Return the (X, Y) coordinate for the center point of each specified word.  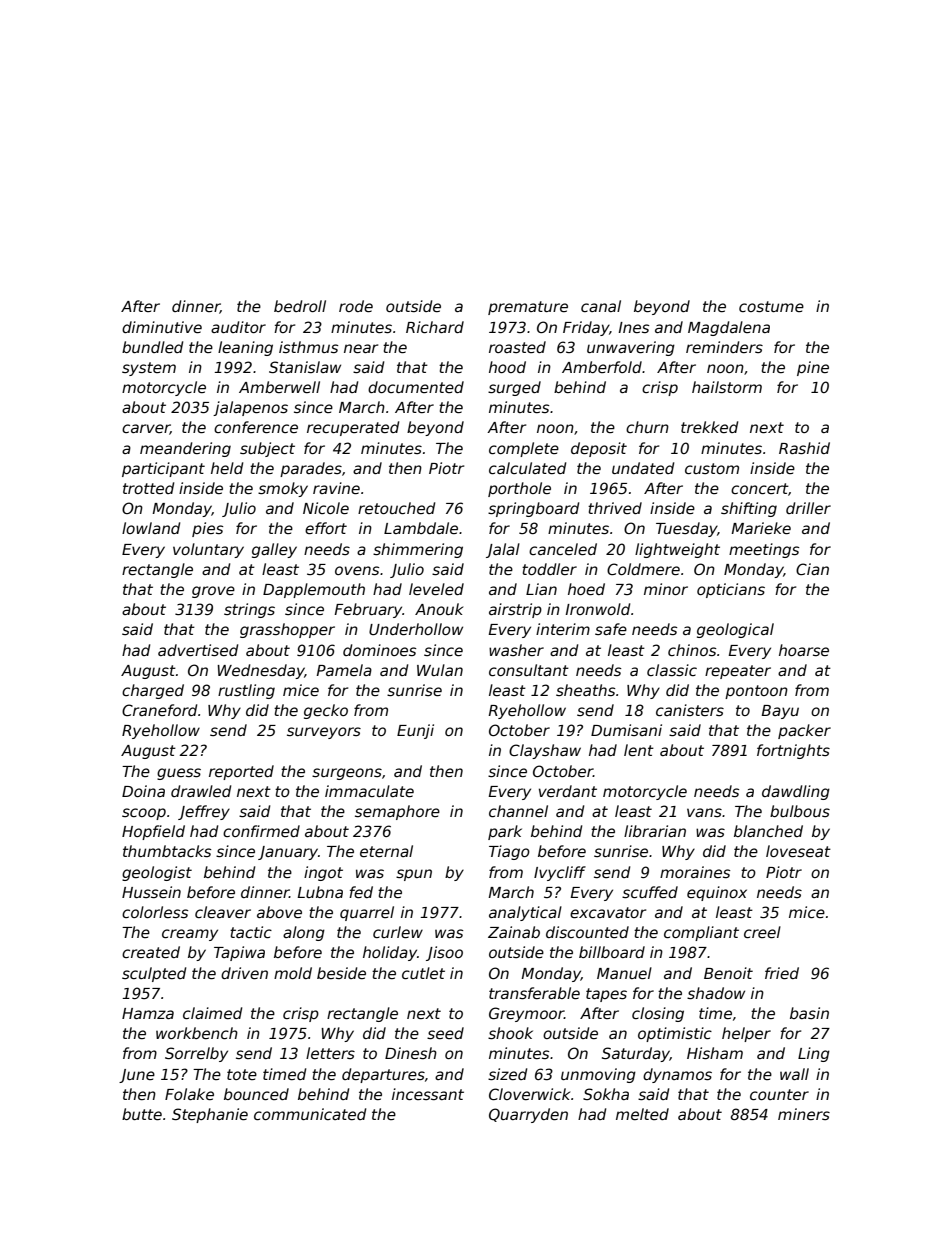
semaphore (397, 812)
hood (507, 367)
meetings (764, 550)
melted (642, 1114)
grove (213, 592)
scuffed (650, 892)
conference (256, 427)
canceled (563, 549)
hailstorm (727, 387)
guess (179, 774)
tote (242, 1074)
